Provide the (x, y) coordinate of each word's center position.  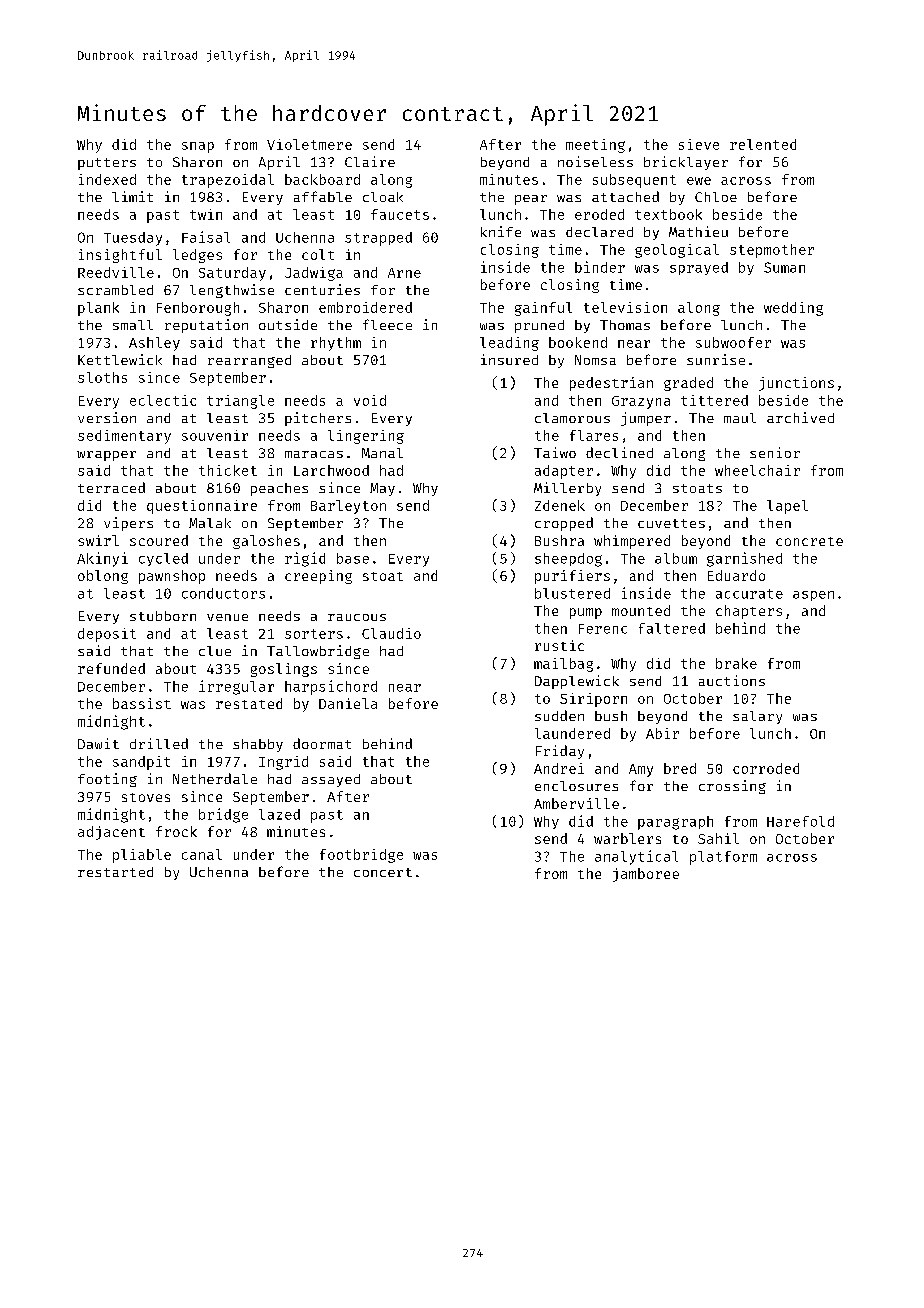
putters (107, 164)
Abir (662, 733)
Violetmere (309, 144)
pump (586, 613)
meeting (595, 146)
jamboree (646, 875)
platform (723, 858)
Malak (210, 523)
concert (383, 872)
